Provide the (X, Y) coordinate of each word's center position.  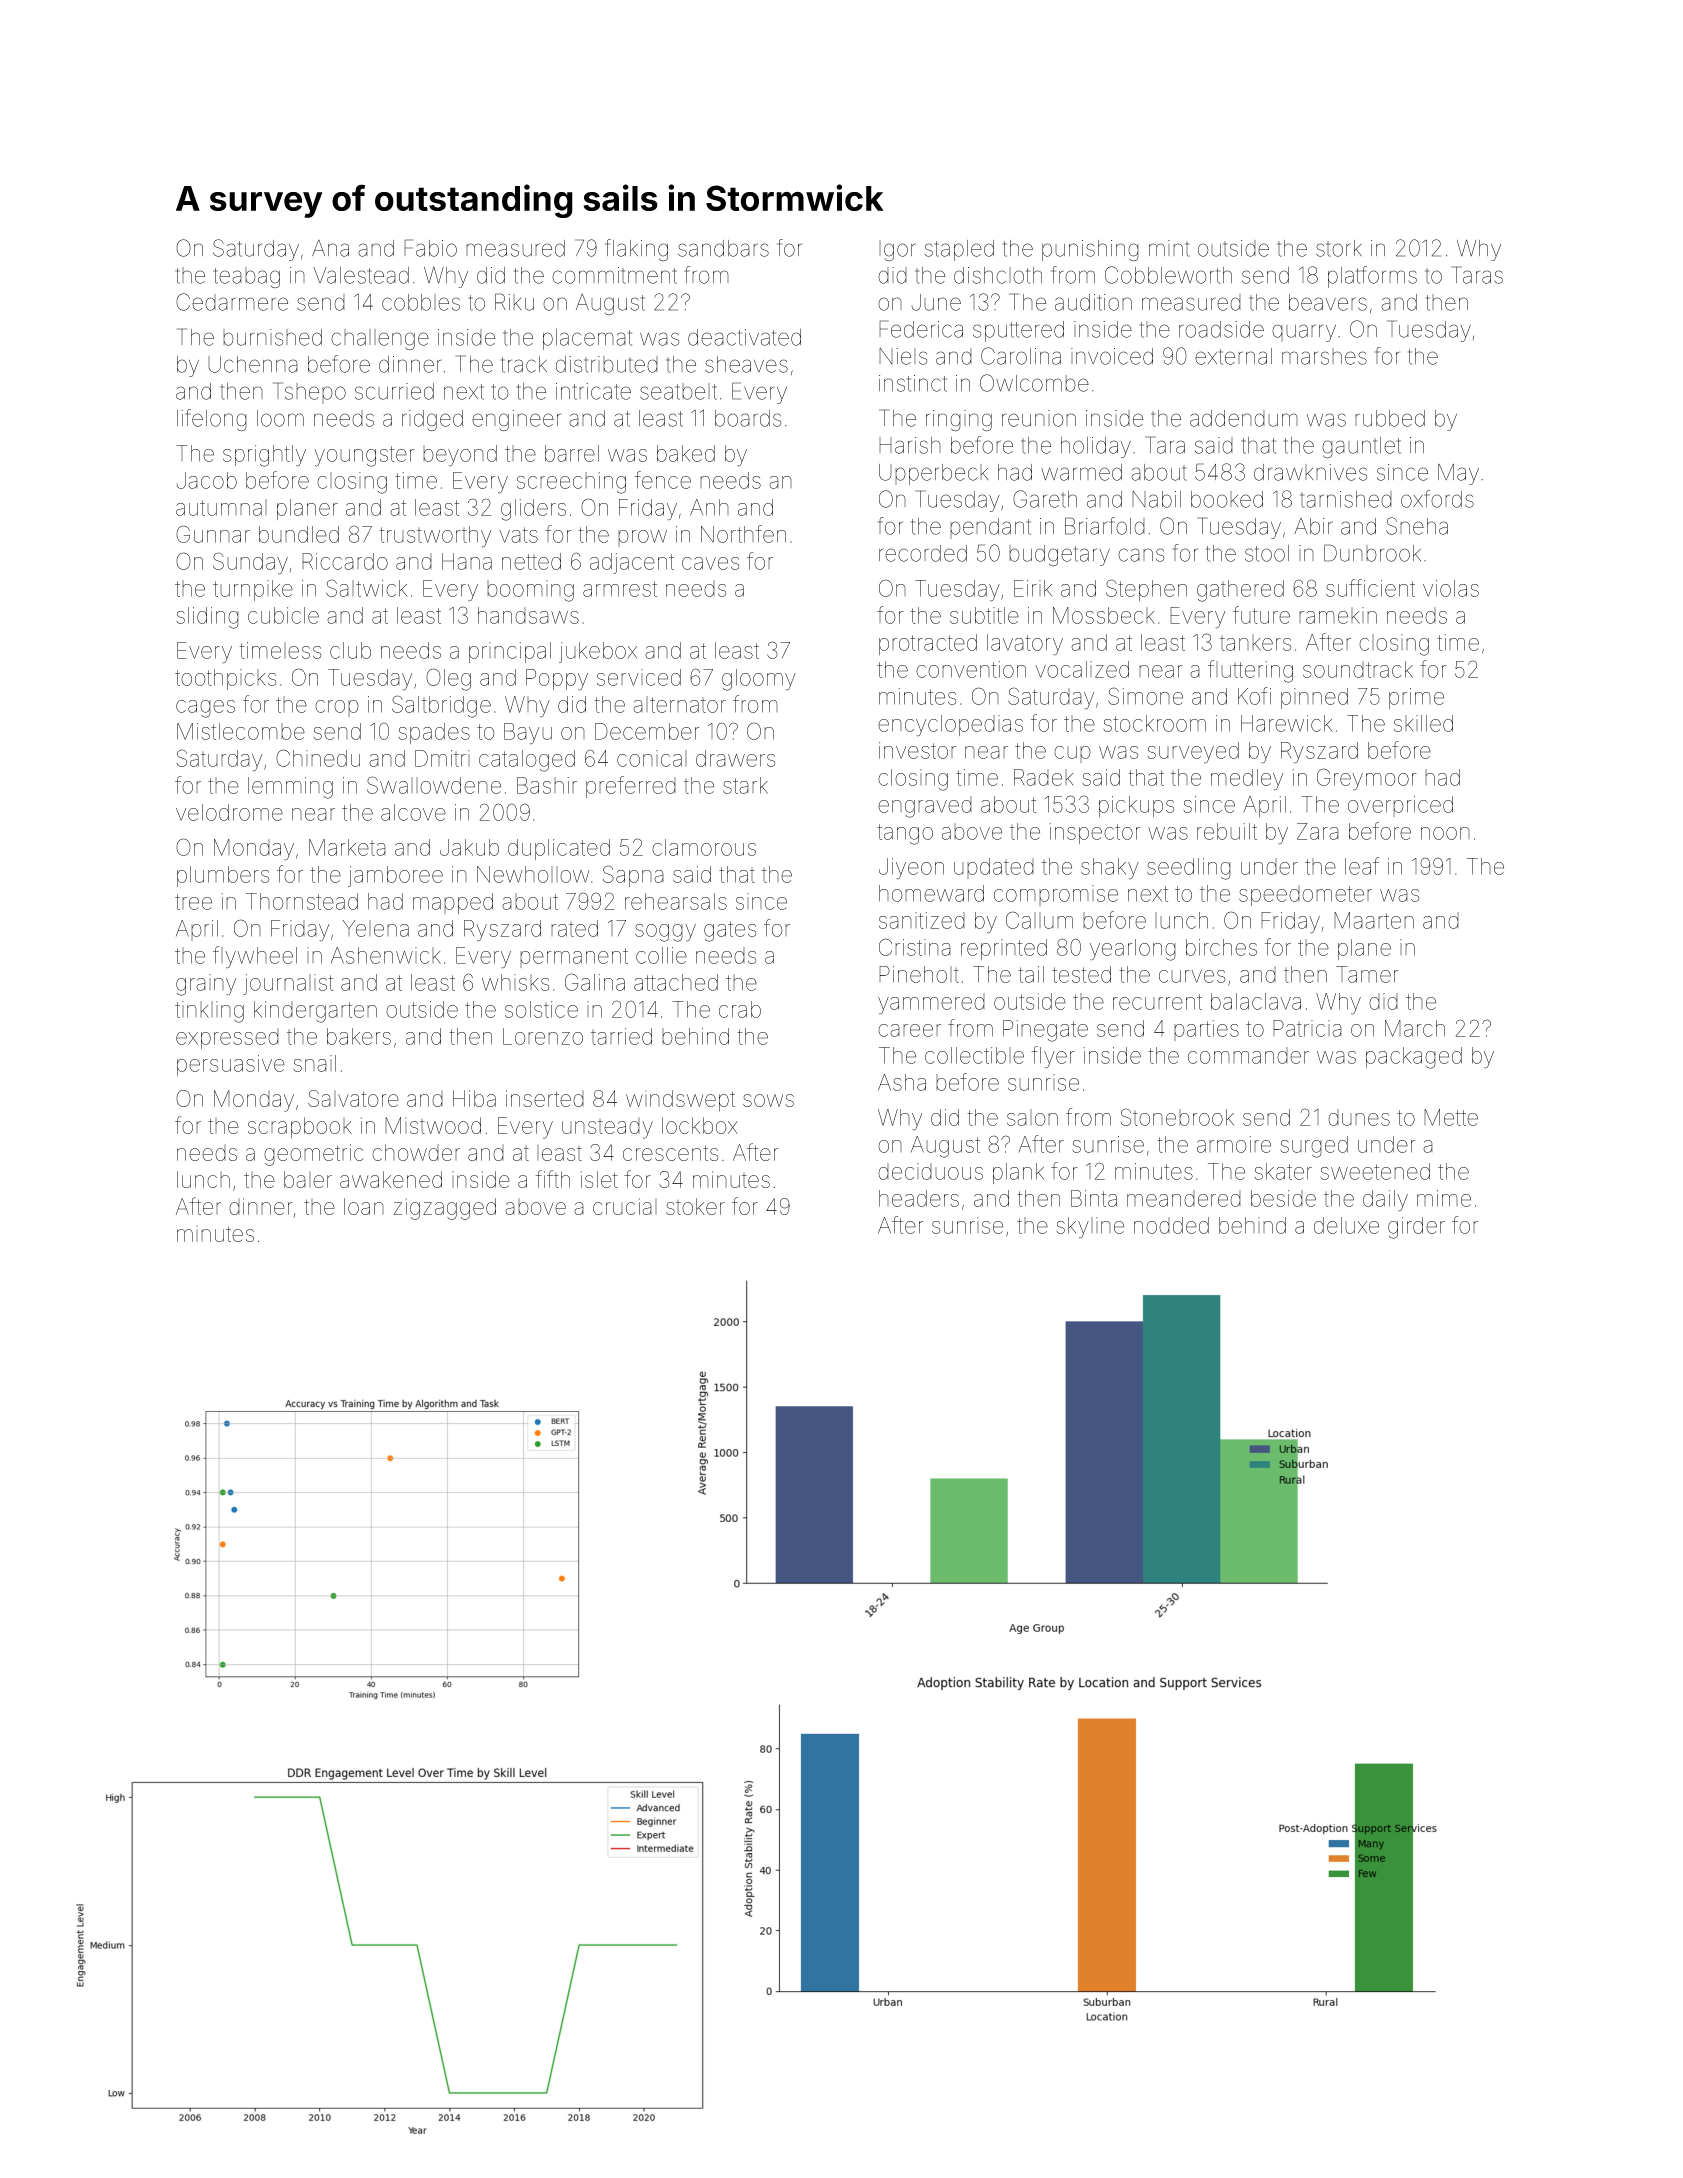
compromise (1056, 895)
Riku (514, 302)
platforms (1372, 277)
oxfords (1437, 499)
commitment (614, 275)
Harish (910, 445)
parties (1206, 1030)
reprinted (1004, 949)
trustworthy (435, 537)
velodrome (229, 812)
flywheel (255, 957)
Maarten (1374, 920)
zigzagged (445, 1209)
